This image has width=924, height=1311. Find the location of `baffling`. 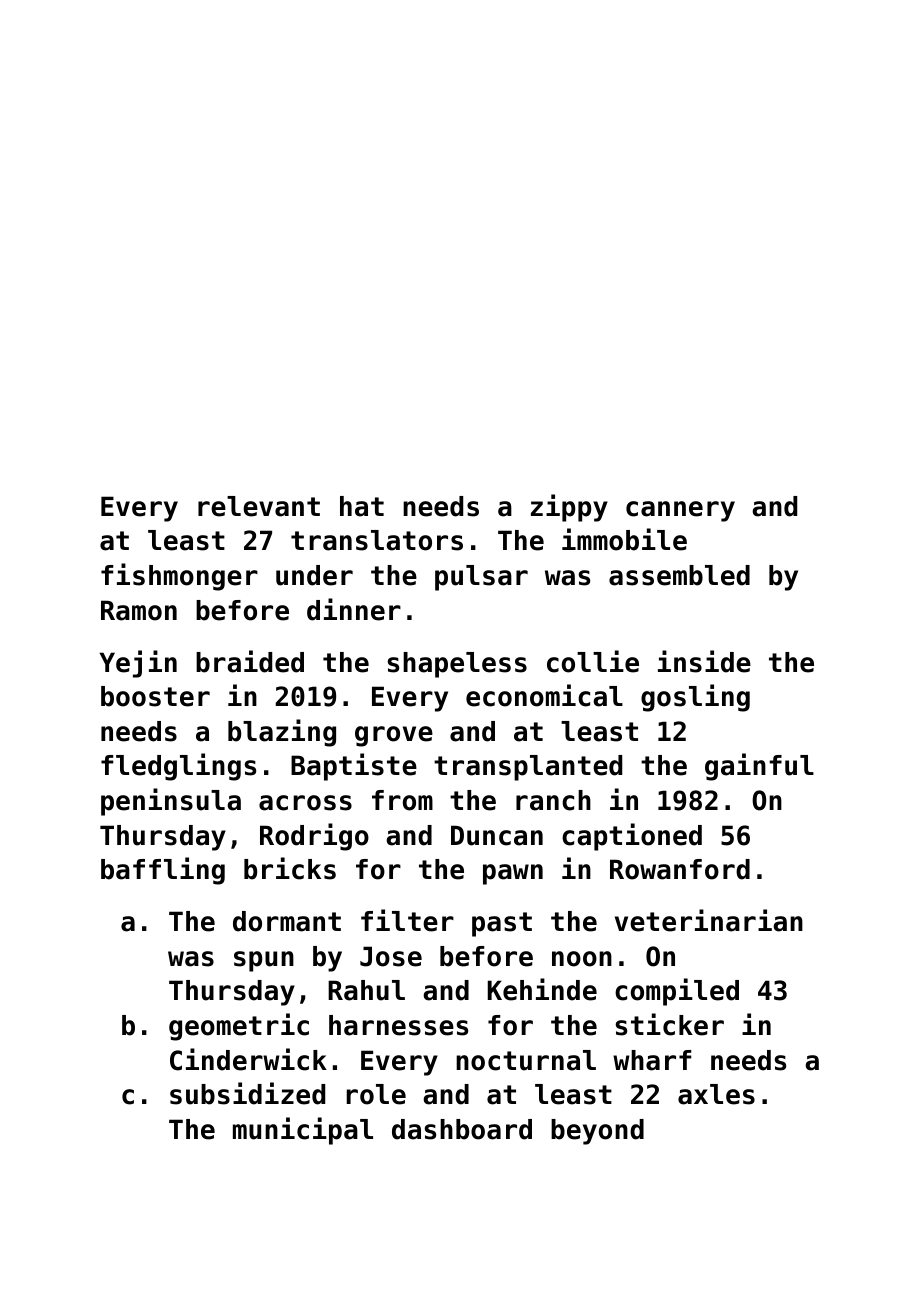

baffling is located at coordinates (163, 871).
